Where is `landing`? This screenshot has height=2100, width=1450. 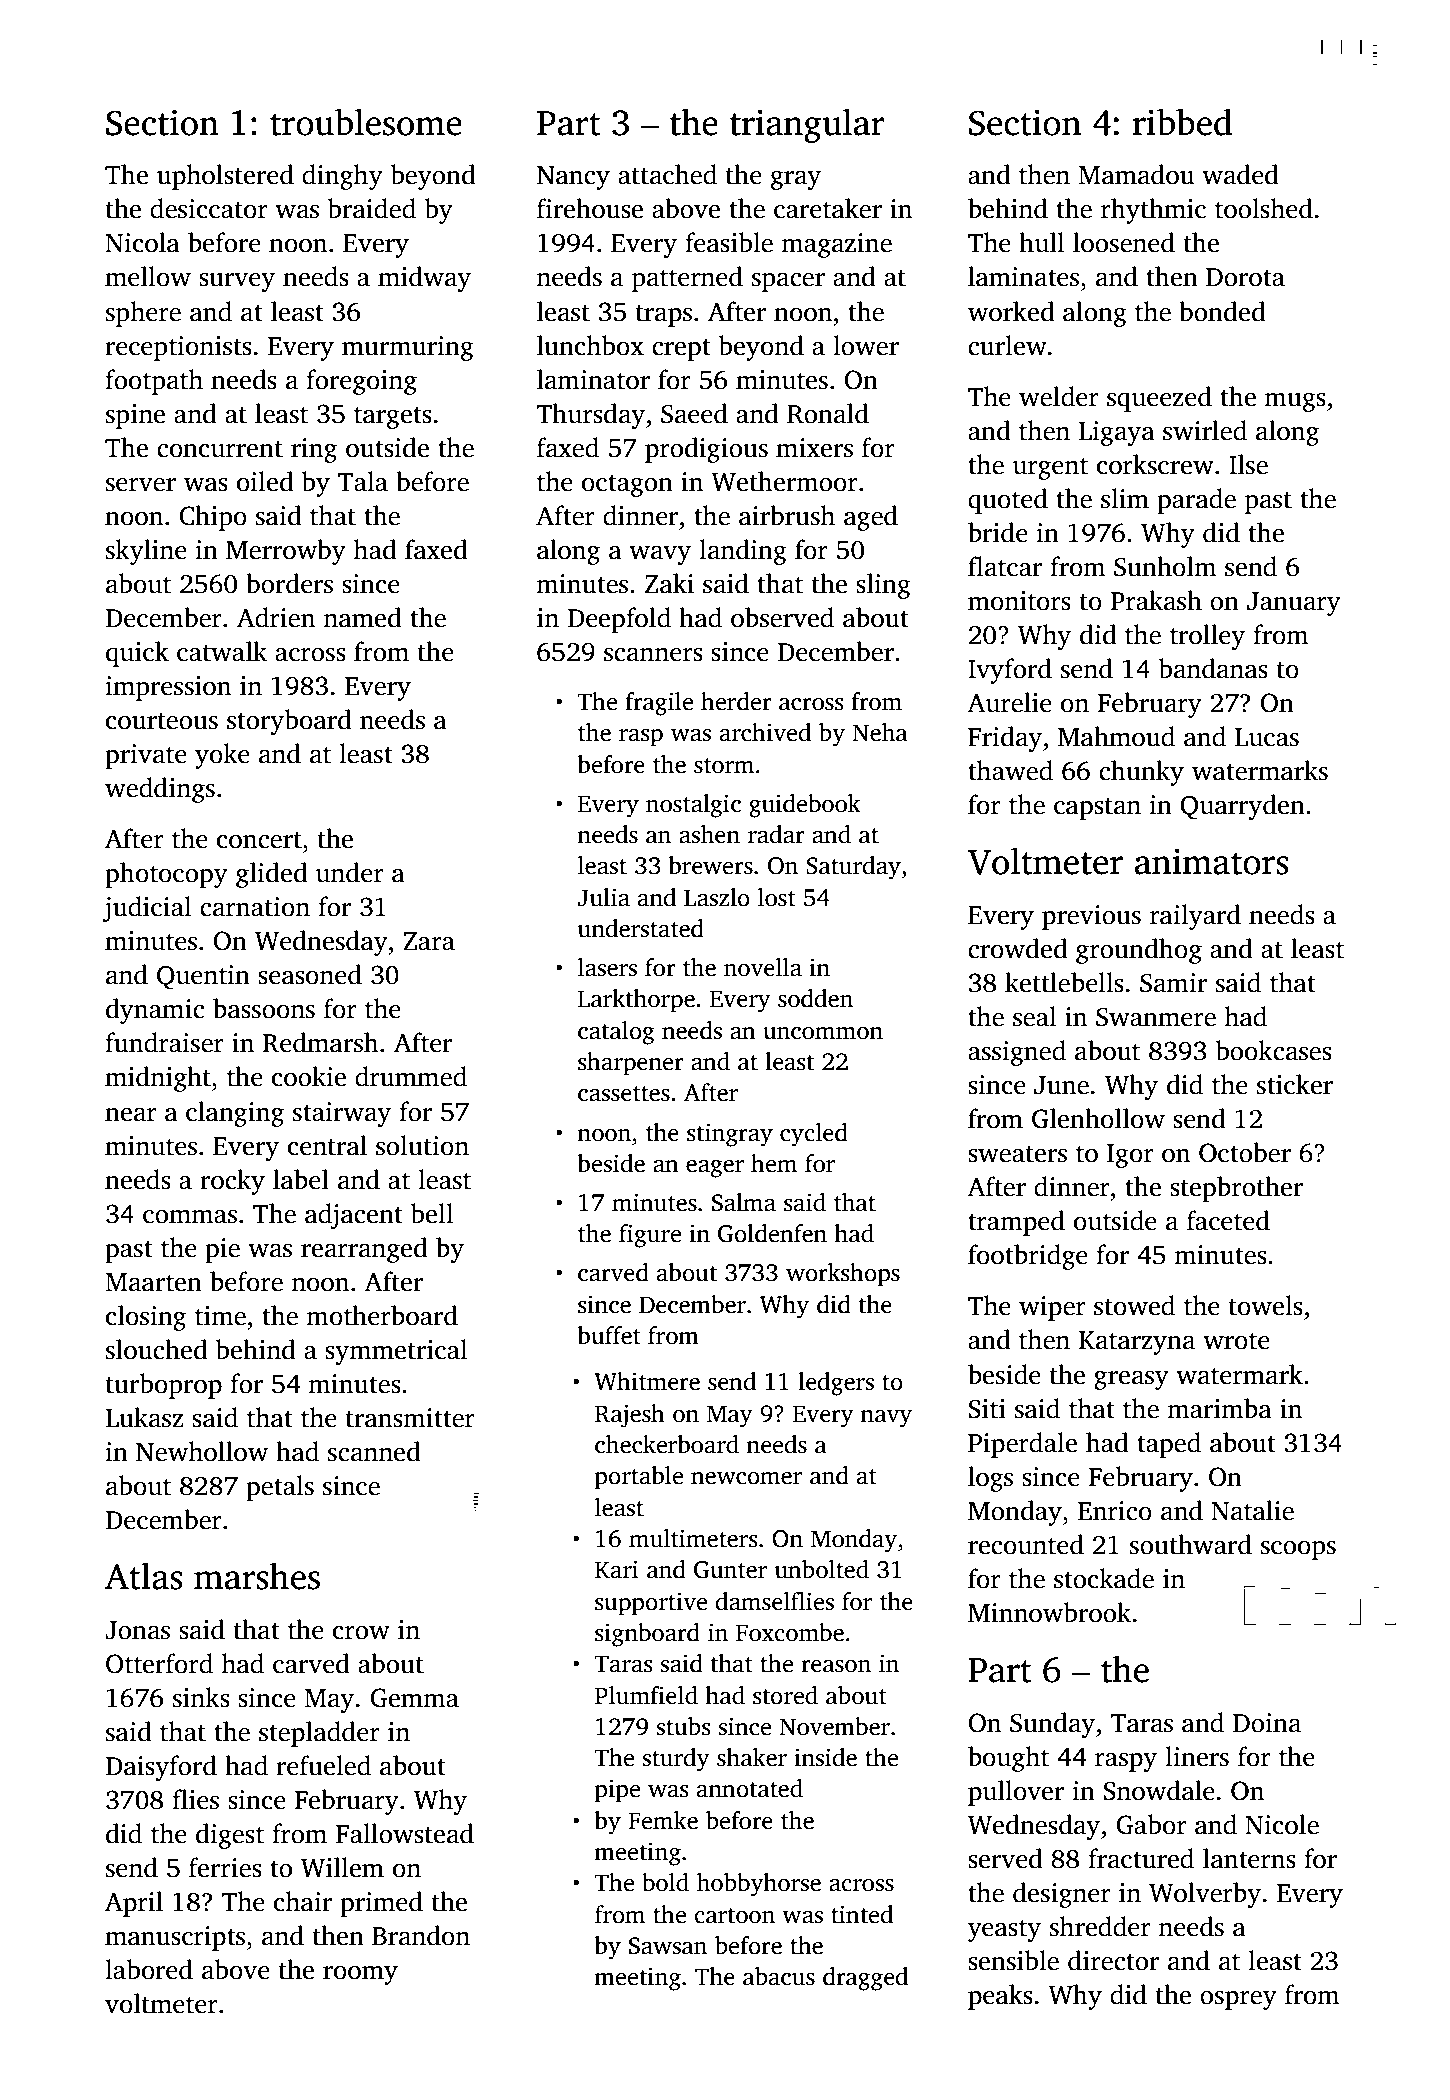 landing is located at coordinates (743, 552).
